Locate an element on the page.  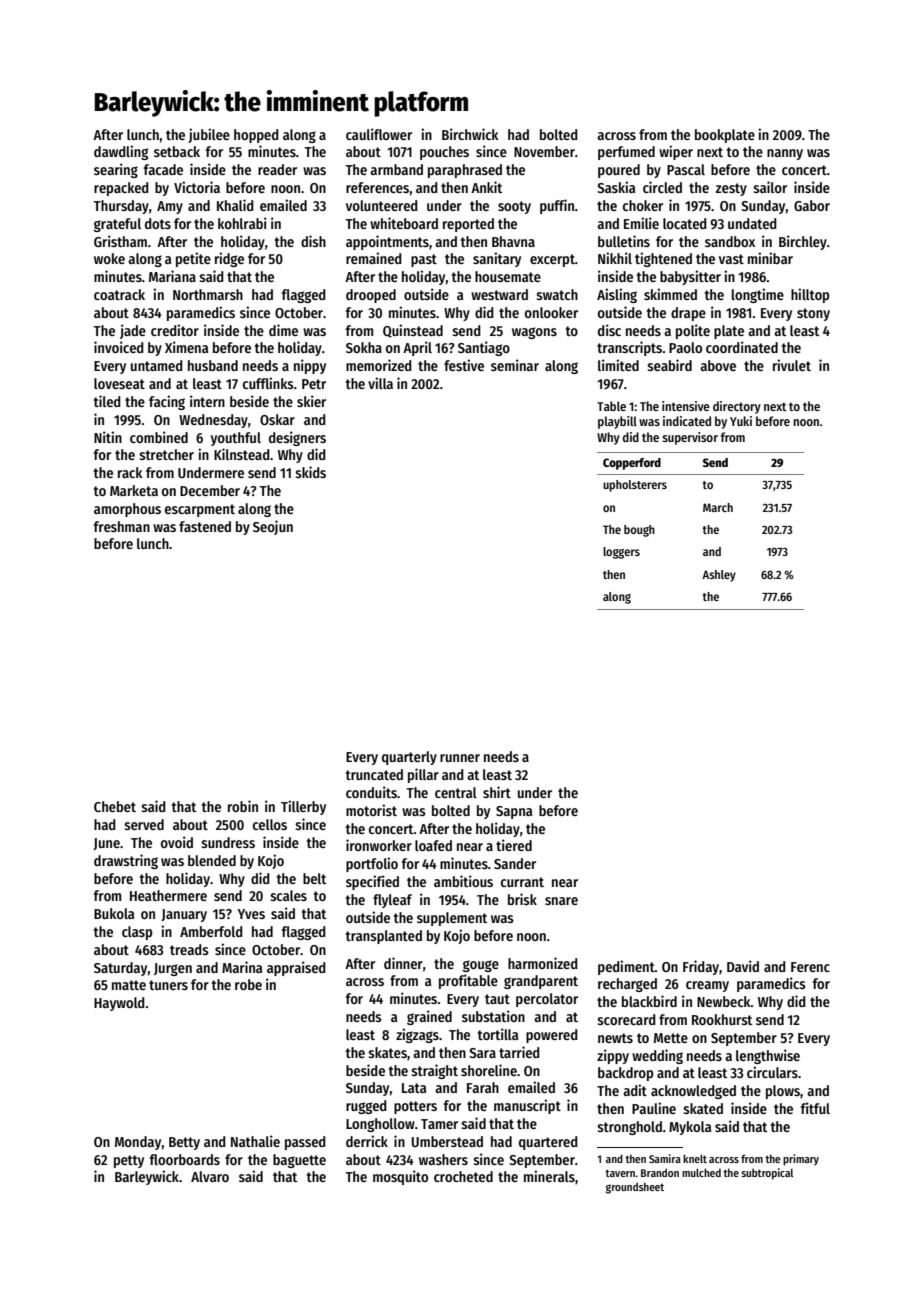
lengthwise is located at coordinates (768, 1056).
